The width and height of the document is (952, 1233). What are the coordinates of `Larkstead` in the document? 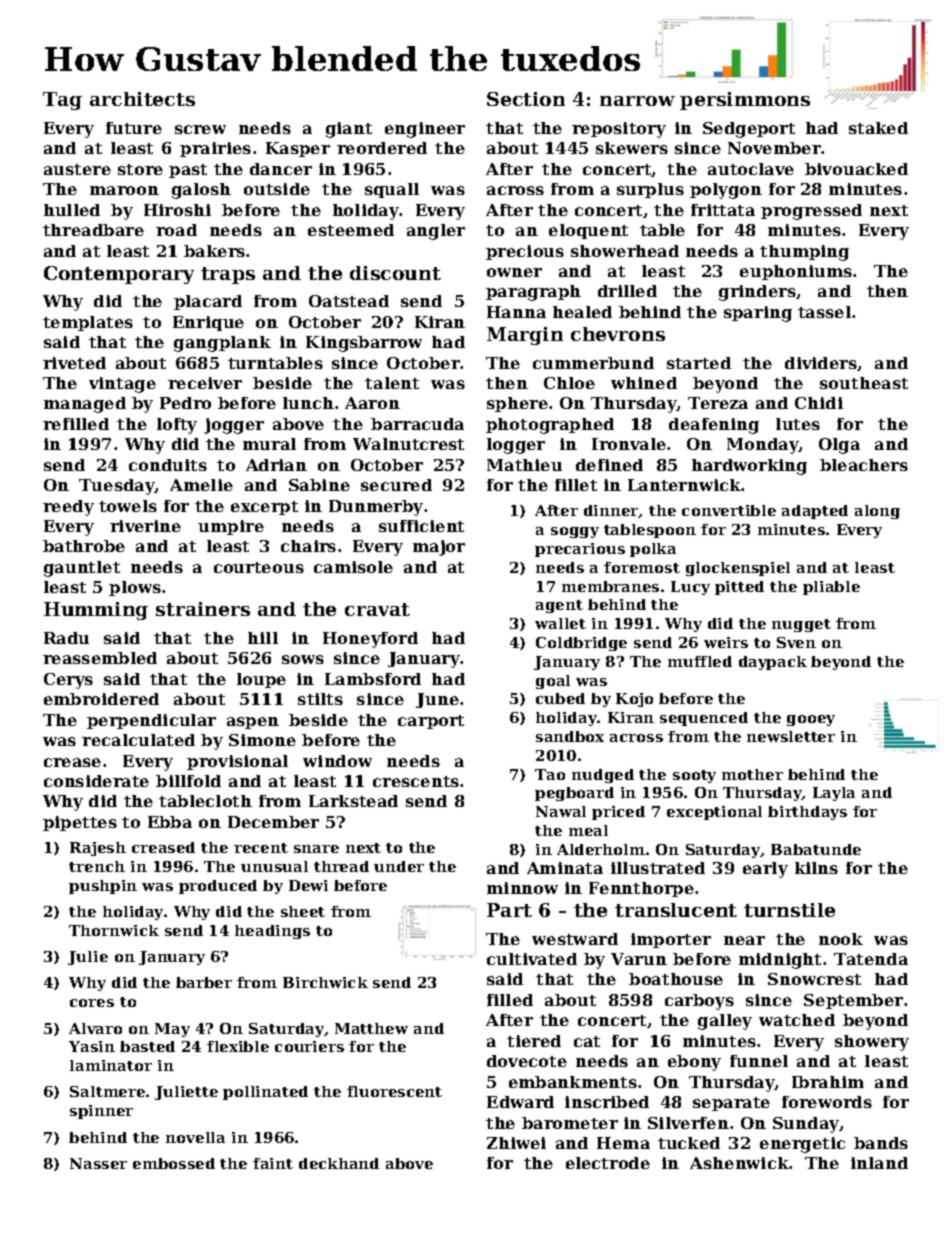 It's located at (353, 801).
